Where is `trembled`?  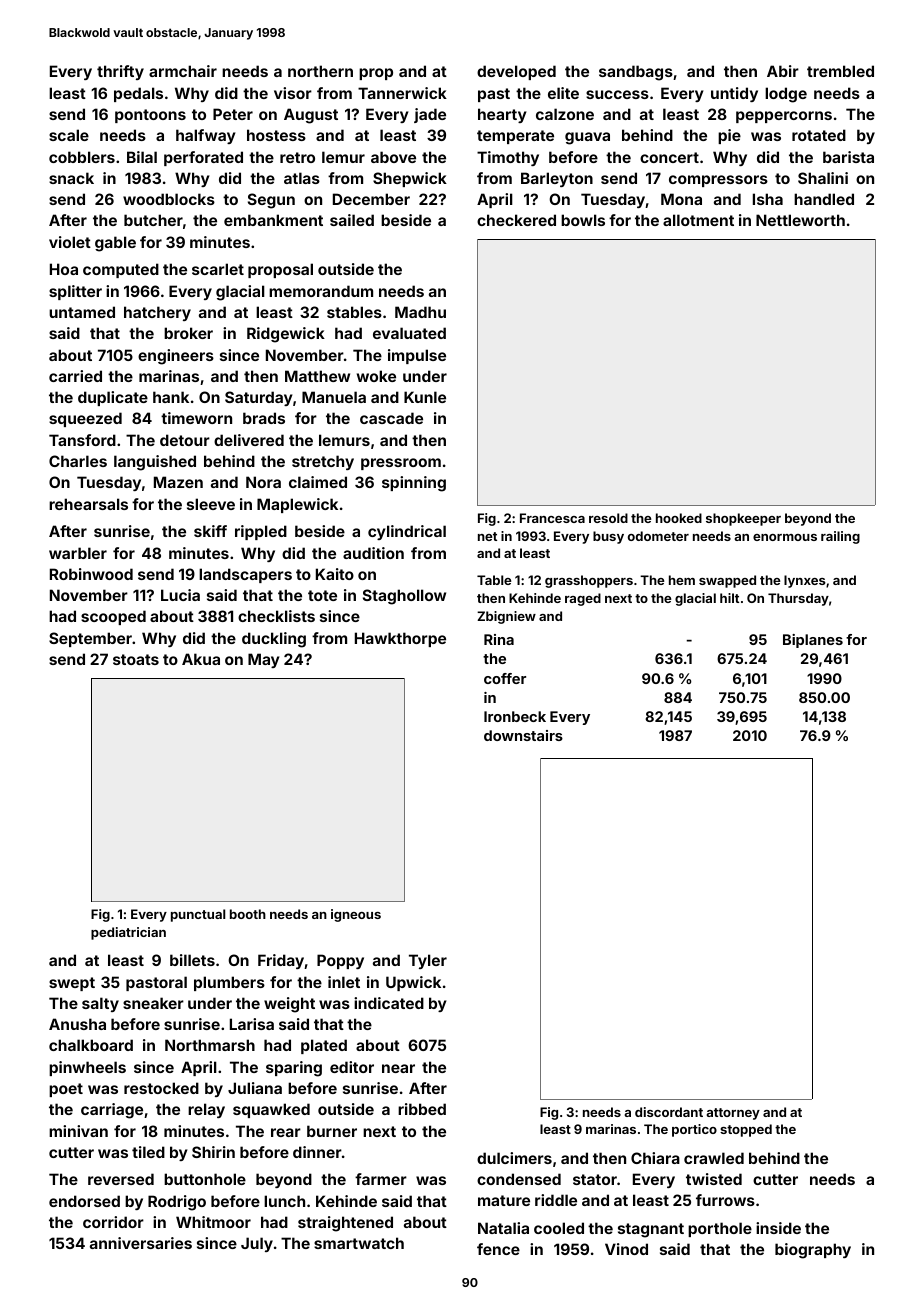
trembled is located at coordinates (840, 71).
